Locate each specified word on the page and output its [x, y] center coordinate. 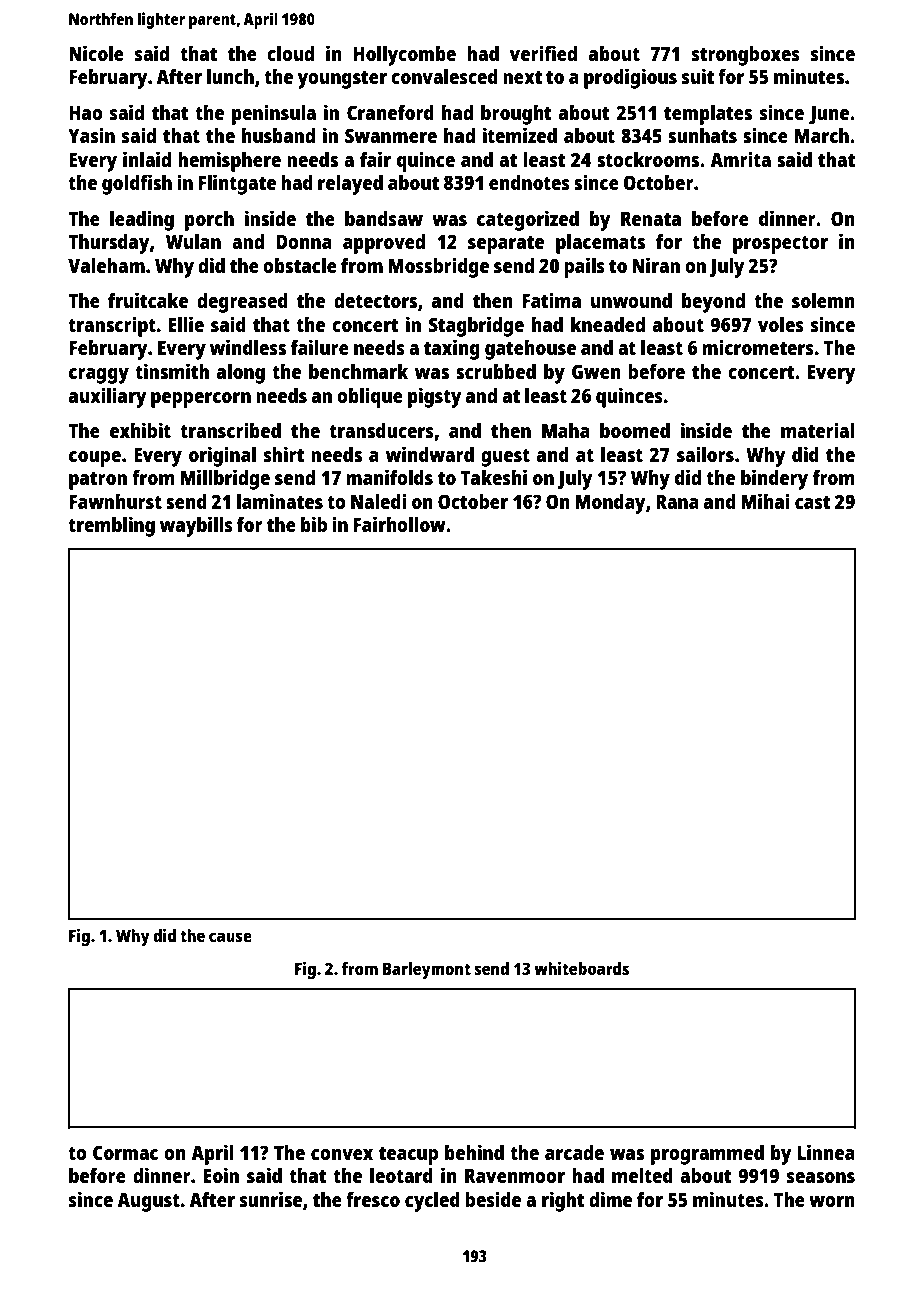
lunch [230, 76]
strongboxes [746, 56]
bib [314, 524]
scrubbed [496, 371]
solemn [823, 300]
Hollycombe [405, 56]
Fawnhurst [115, 501]
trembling [111, 526]
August [148, 1202]
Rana [677, 501]
